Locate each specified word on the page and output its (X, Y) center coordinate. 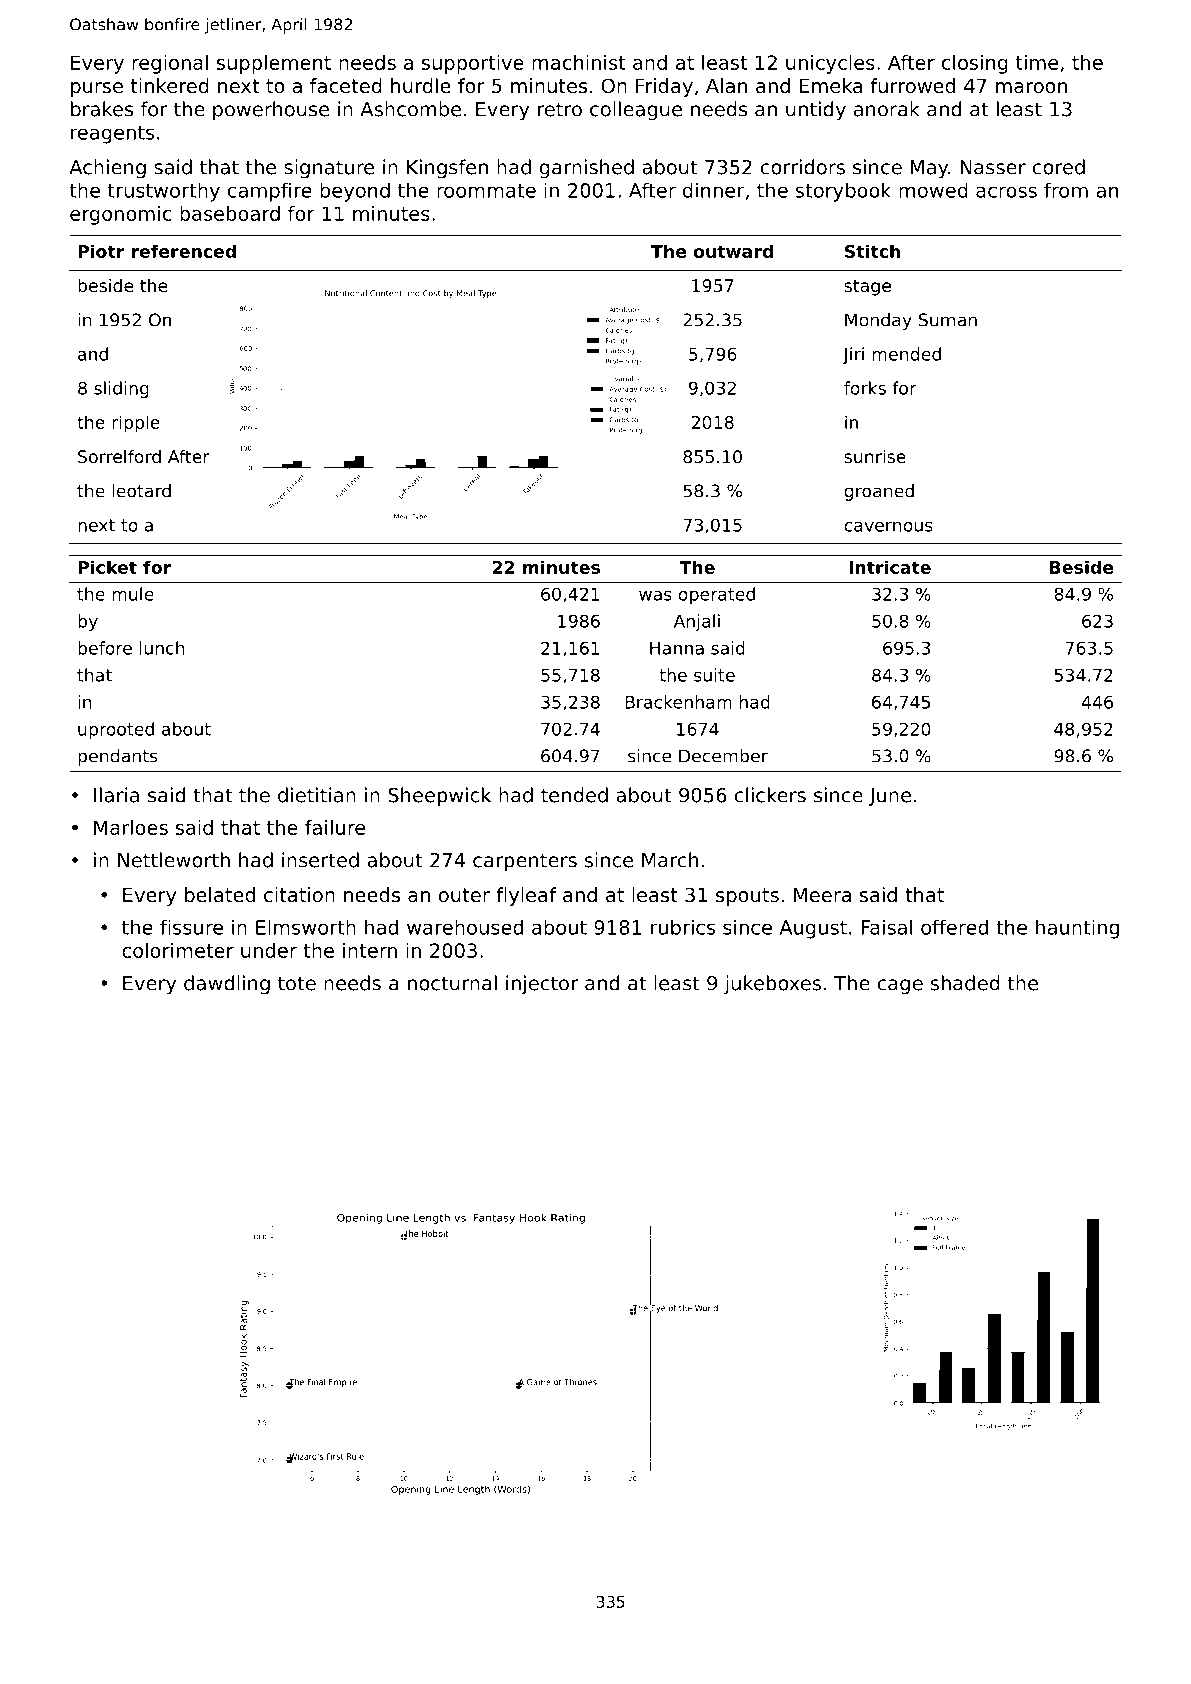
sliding (121, 389)
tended (574, 795)
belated (220, 894)
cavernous (888, 527)
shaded (965, 983)
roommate (486, 191)
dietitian (317, 795)
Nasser (993, 167)
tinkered (170, 86)
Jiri (853, 355)
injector (542, 985)
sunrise (875, 456)
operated (716, 595)
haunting (1077, 929)
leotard (141, 491)
